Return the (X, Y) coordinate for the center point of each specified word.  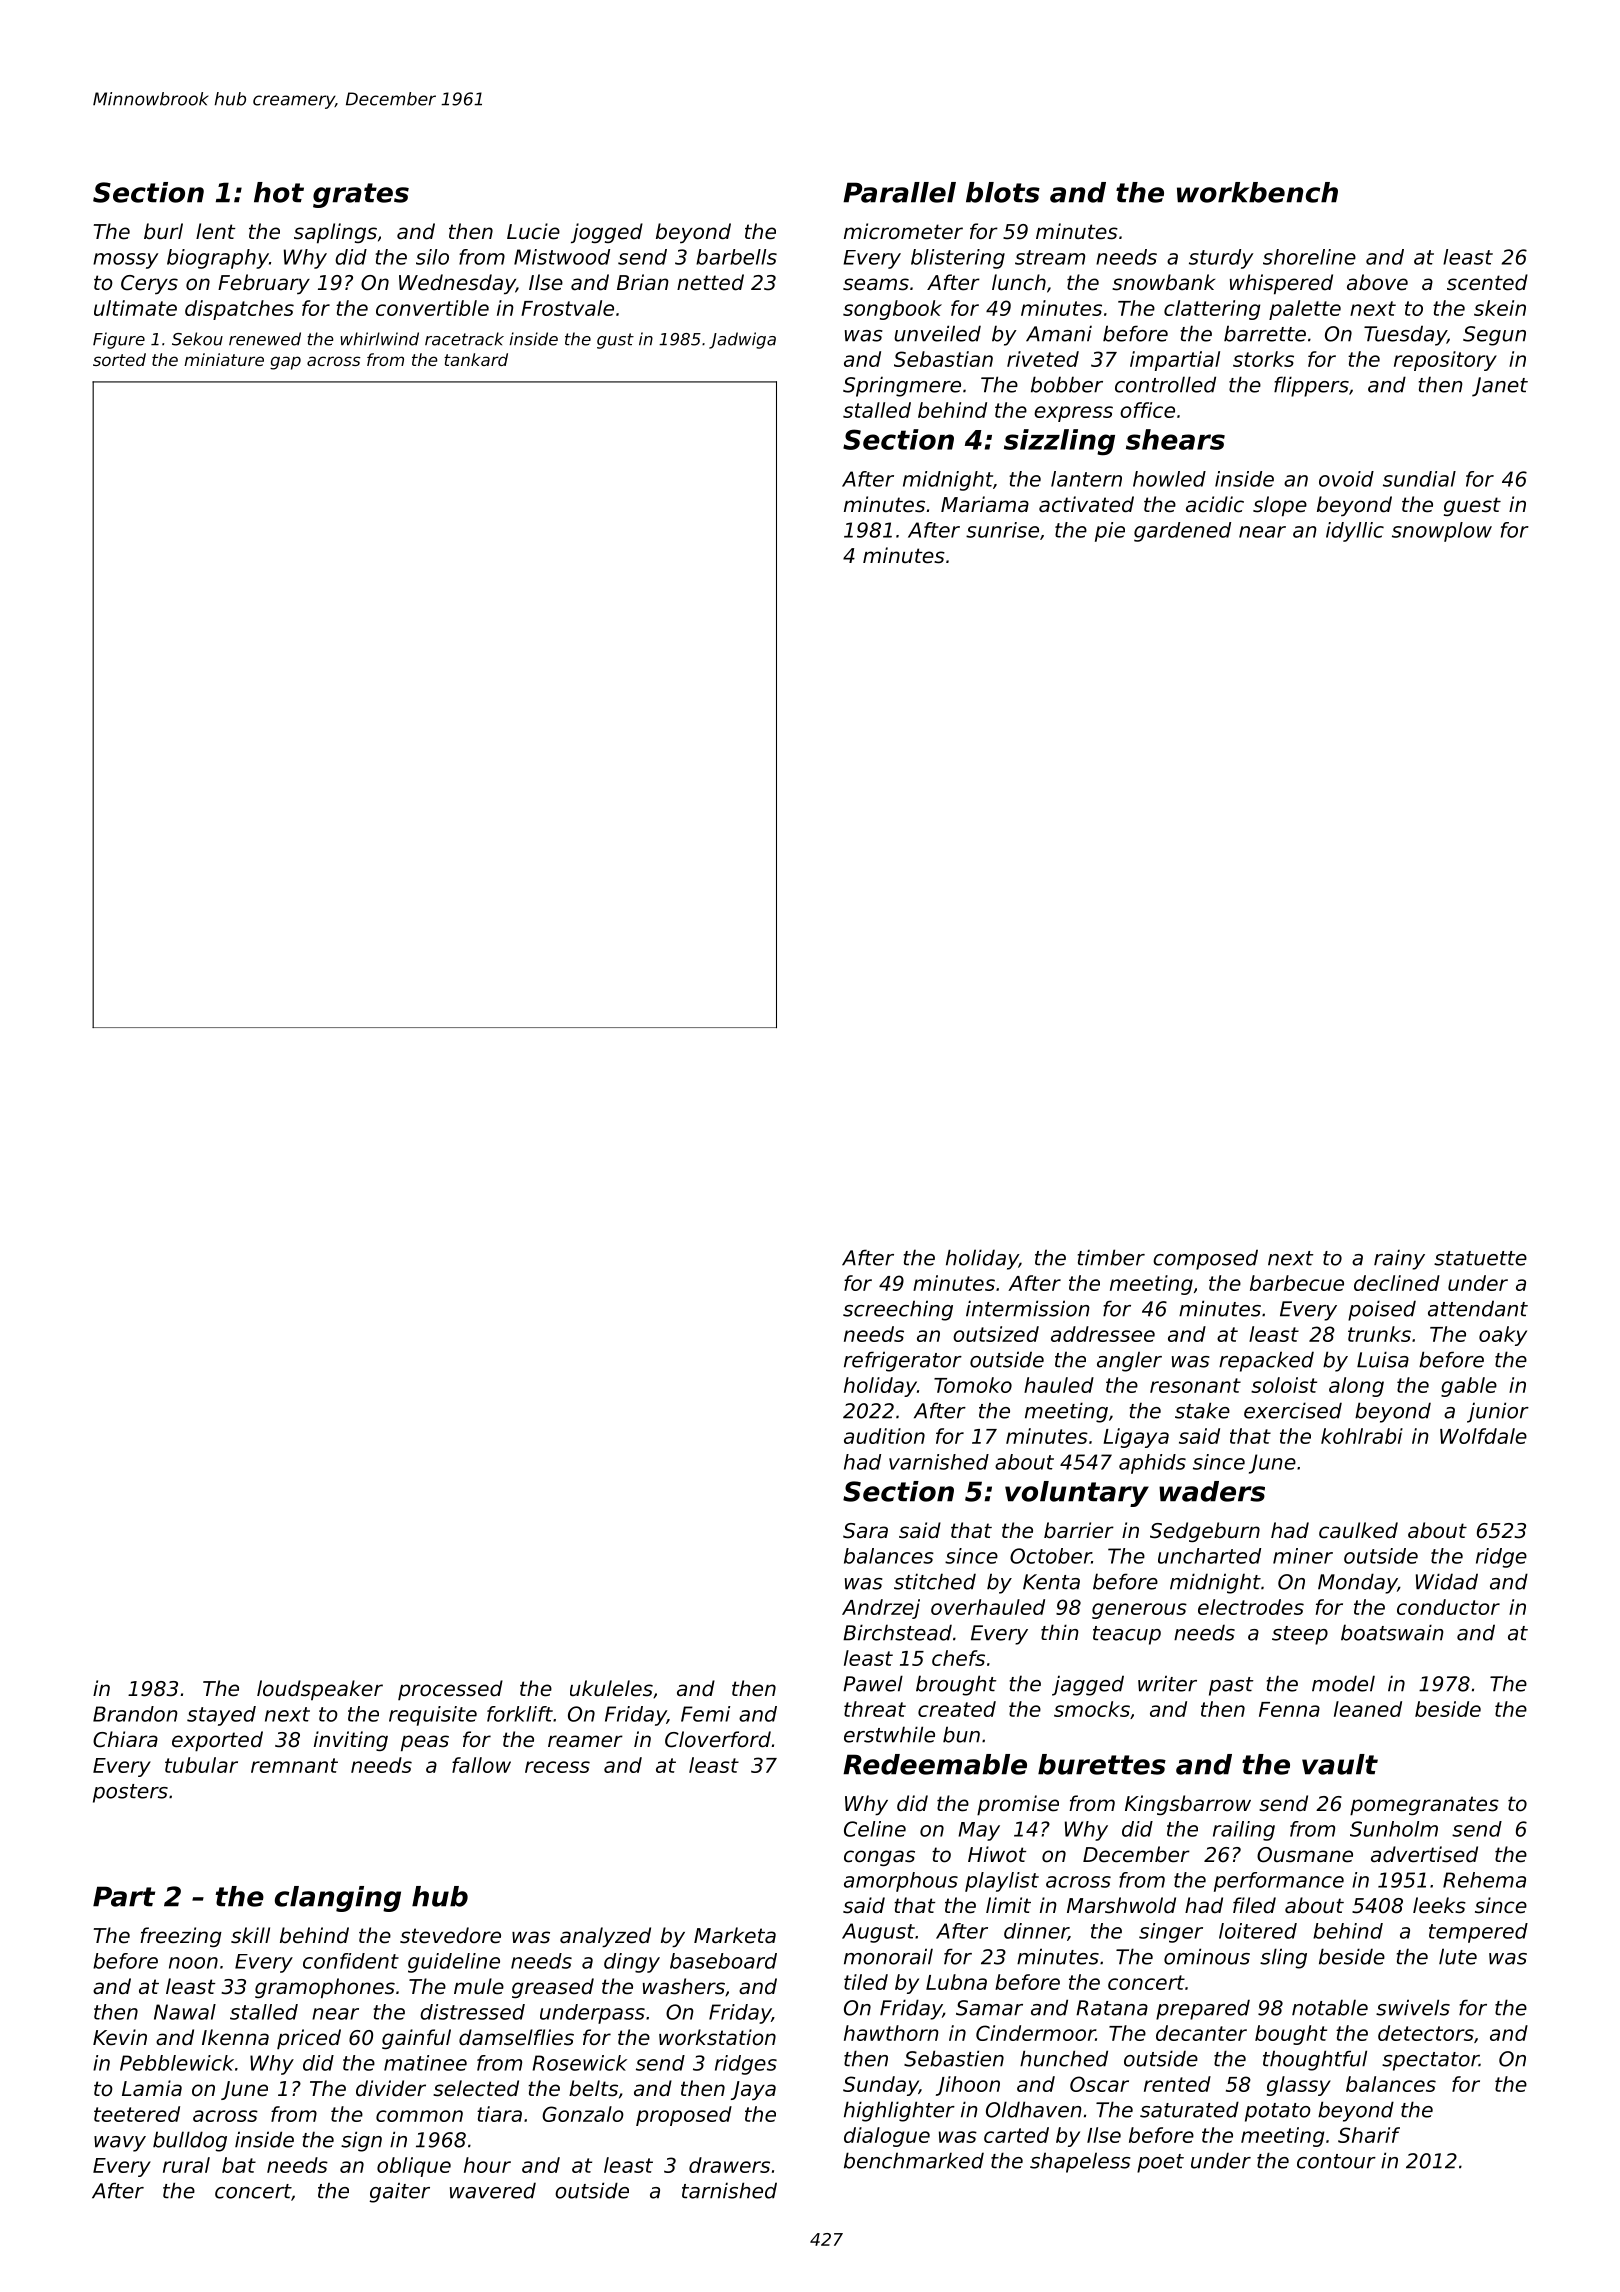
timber (1111, 1257)
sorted (119, 359)
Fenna (1289, 1709)
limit (1008, 1905)
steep (1300, 1635)
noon (193, 1963)
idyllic (1355, 532)
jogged (607, 233)
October (1050, 1556)
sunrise (1002, 530)
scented (1487, 282)
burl (163, 231)
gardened (1182, 532)
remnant (294, 1765)
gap (285, 363)
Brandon (135, 1714)
